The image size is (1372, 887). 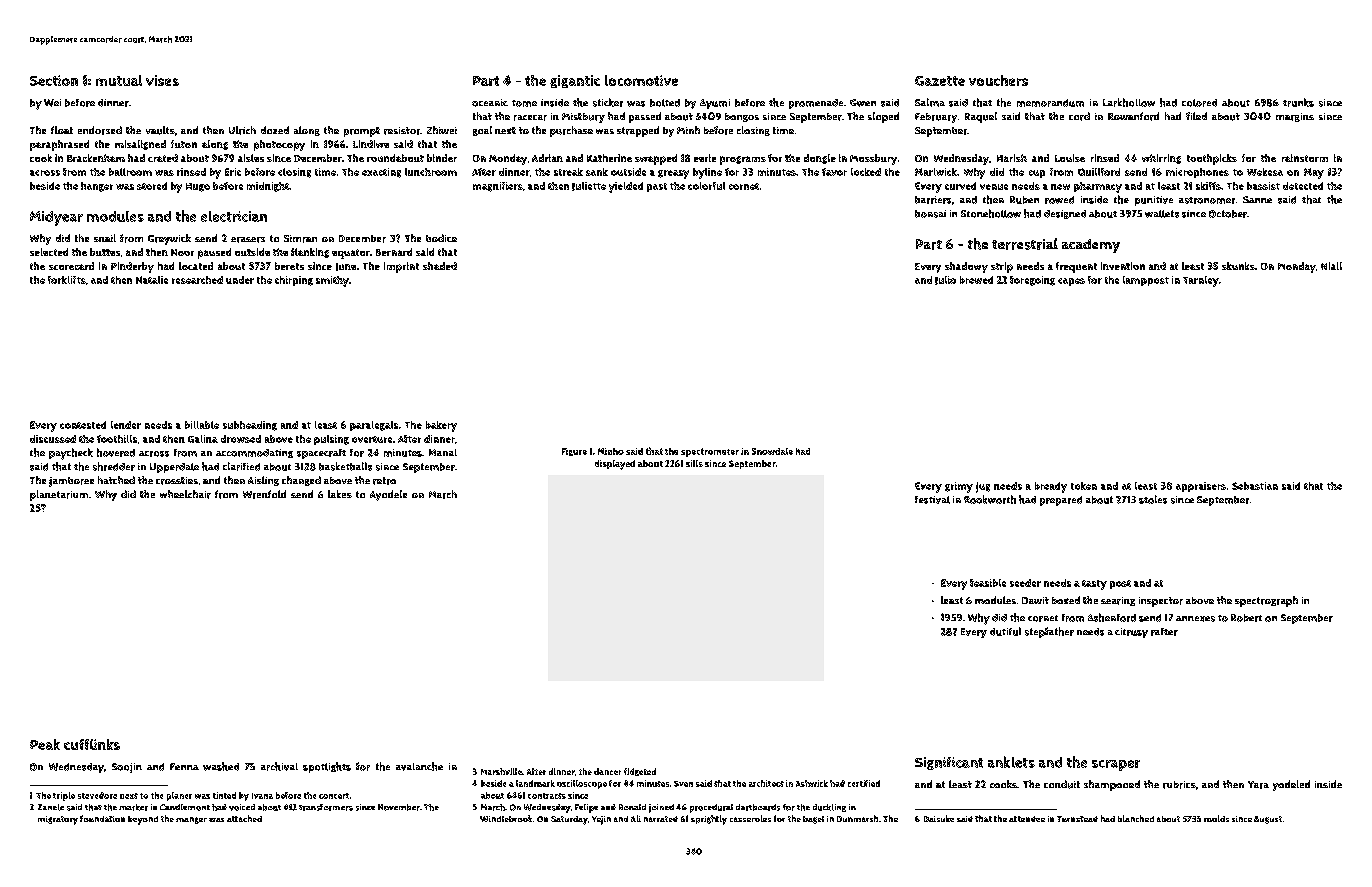 What do you see at coordinates (83, 425) in the screenshot?
I see `contested` at bounding box center [83, 425].
